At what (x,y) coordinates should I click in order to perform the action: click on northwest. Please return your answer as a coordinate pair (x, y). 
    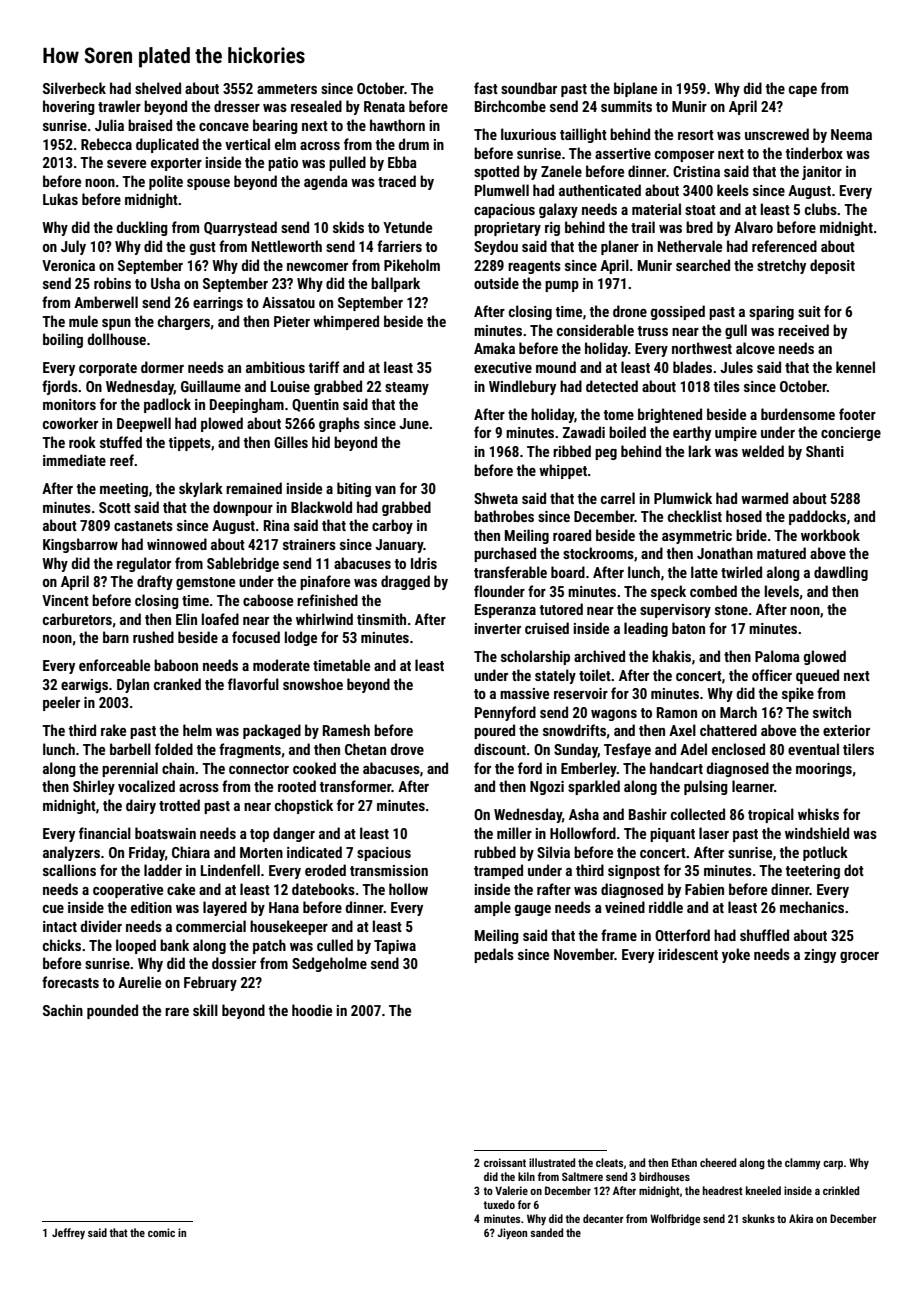
    Looking at the image, I should click on (702, 348).
